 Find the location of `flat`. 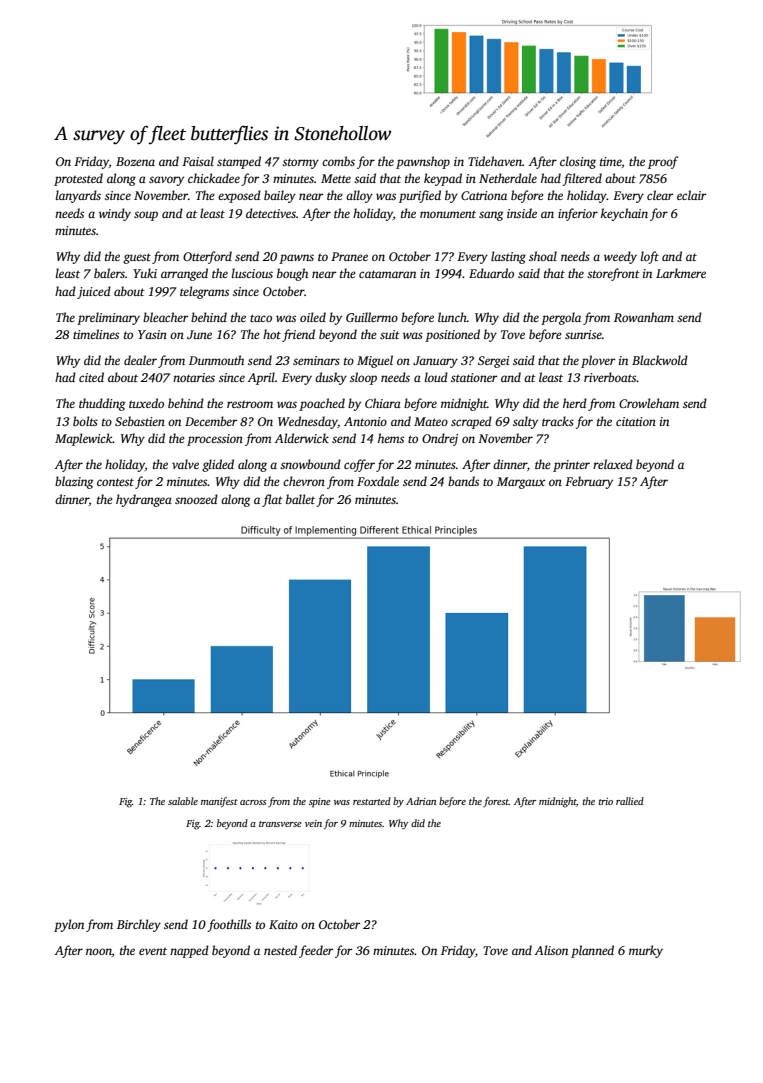

flat is located at coordinates (272, 500).
